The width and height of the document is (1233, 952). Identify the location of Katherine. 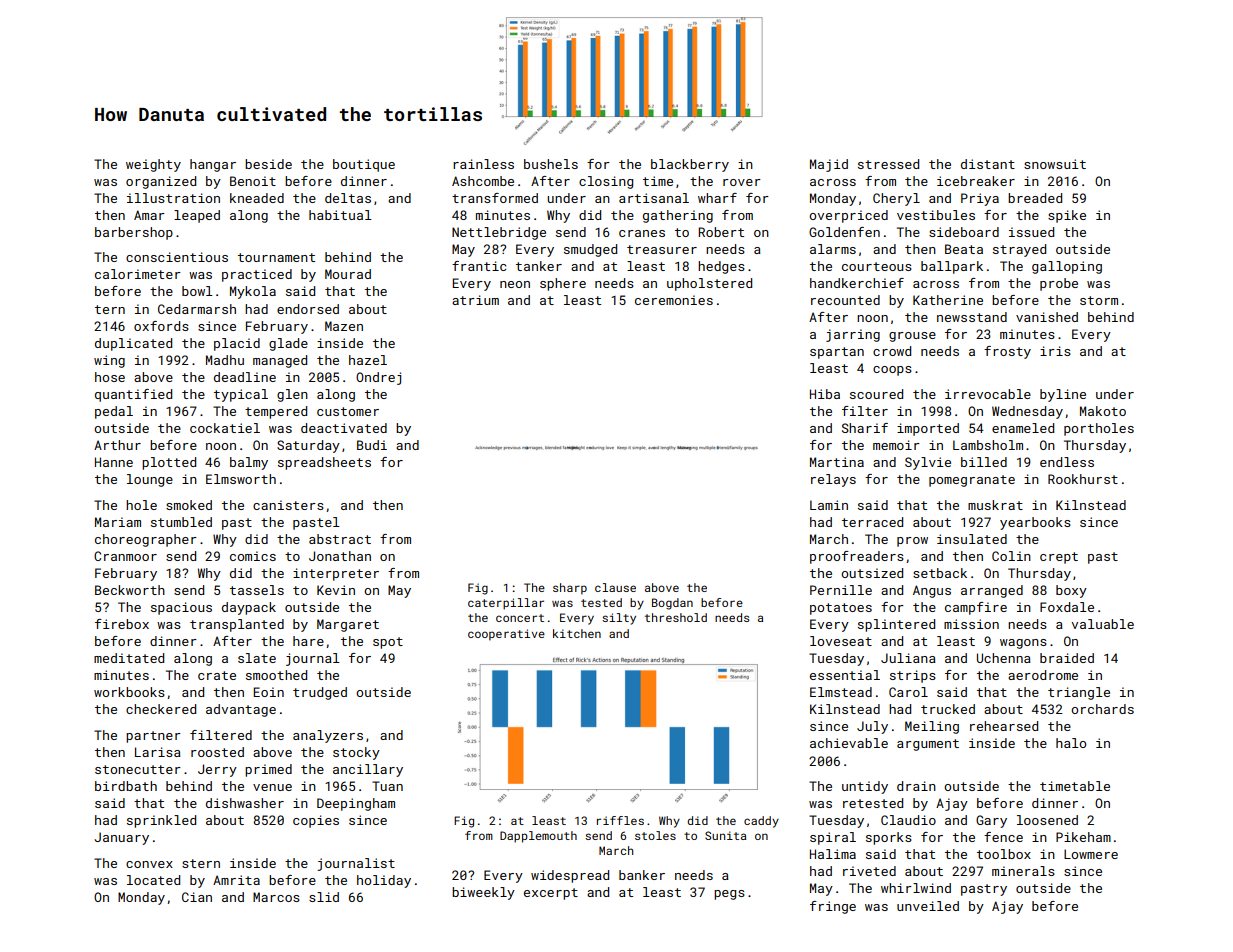
(948, 300).
